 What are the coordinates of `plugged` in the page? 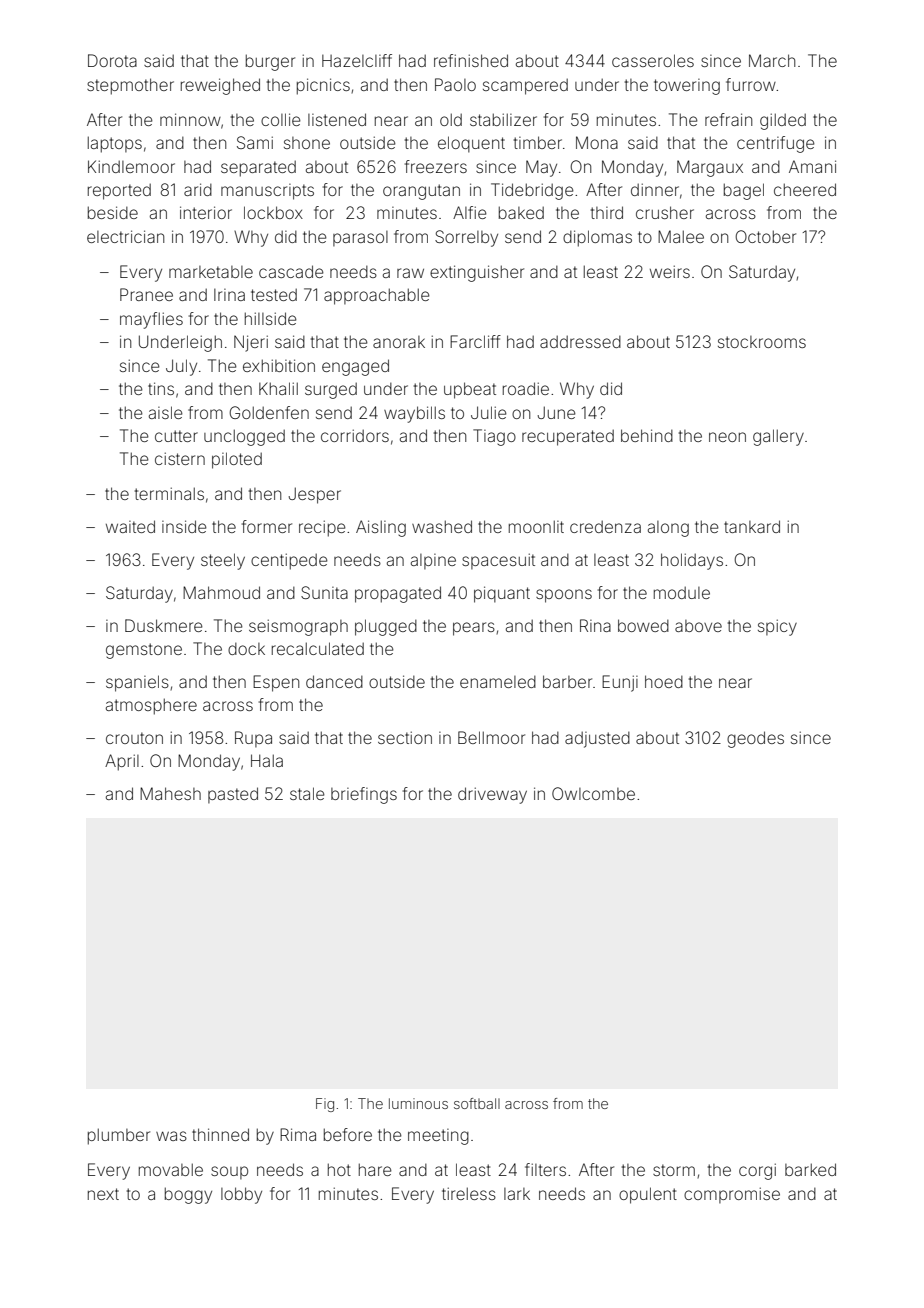 It's located at (386, 627).
